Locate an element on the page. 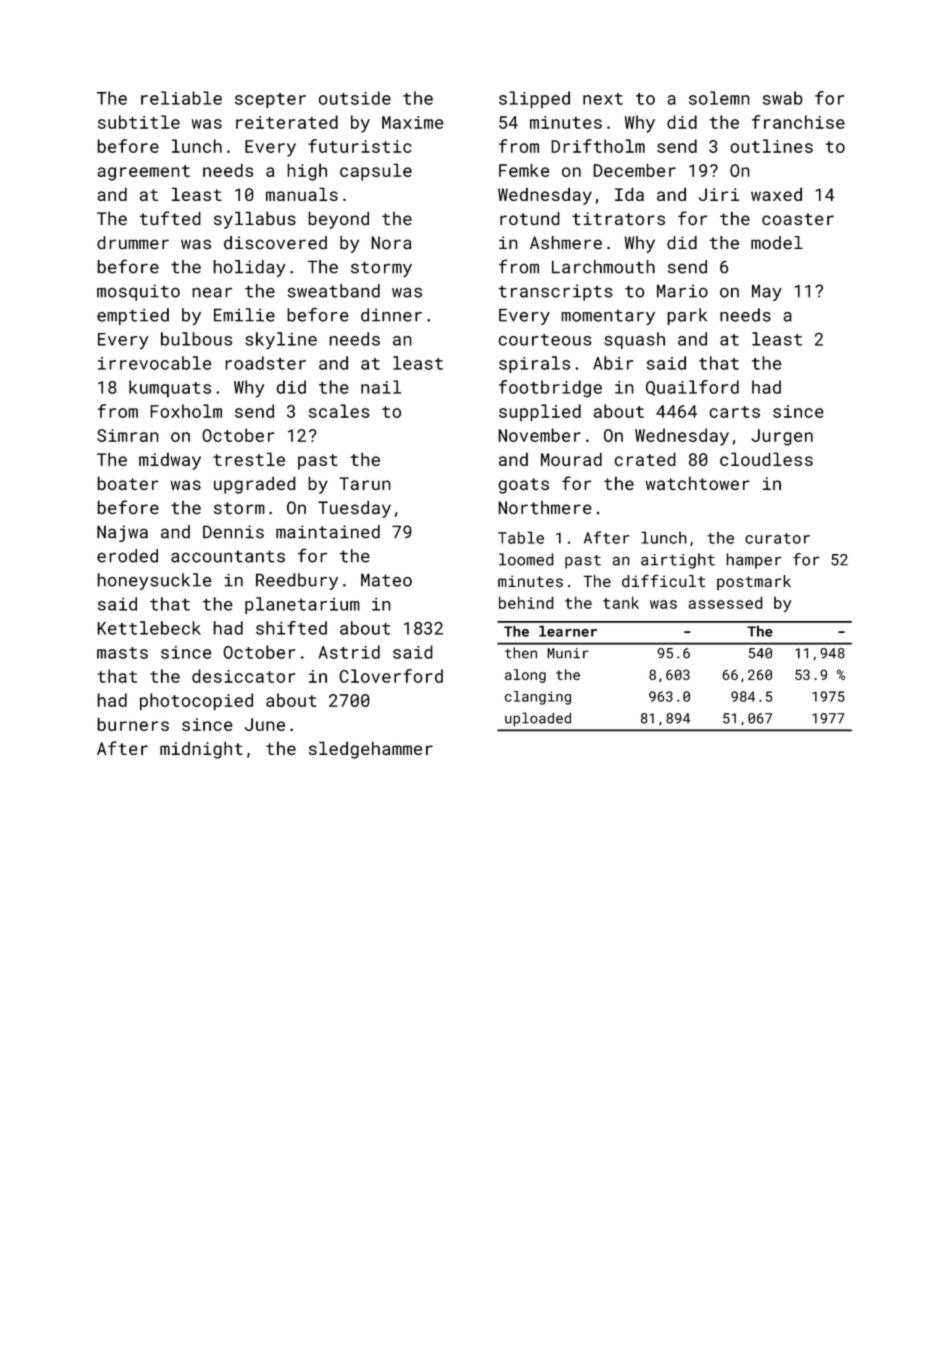 This document has height=1347, width=948. masts is located at coordinates (122, 653).
